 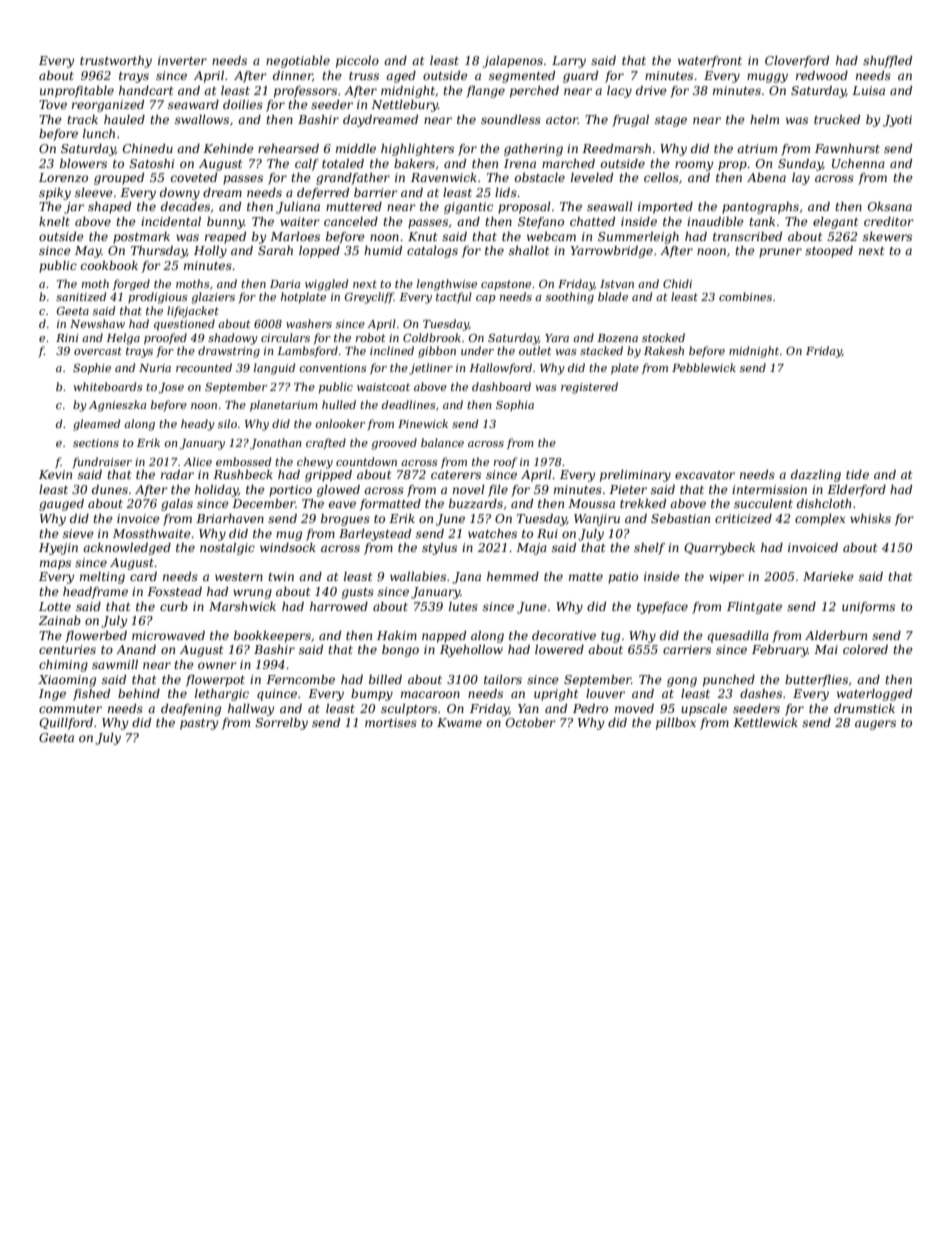 I want to click on Sorrelby, so click(x=282, y=724).
